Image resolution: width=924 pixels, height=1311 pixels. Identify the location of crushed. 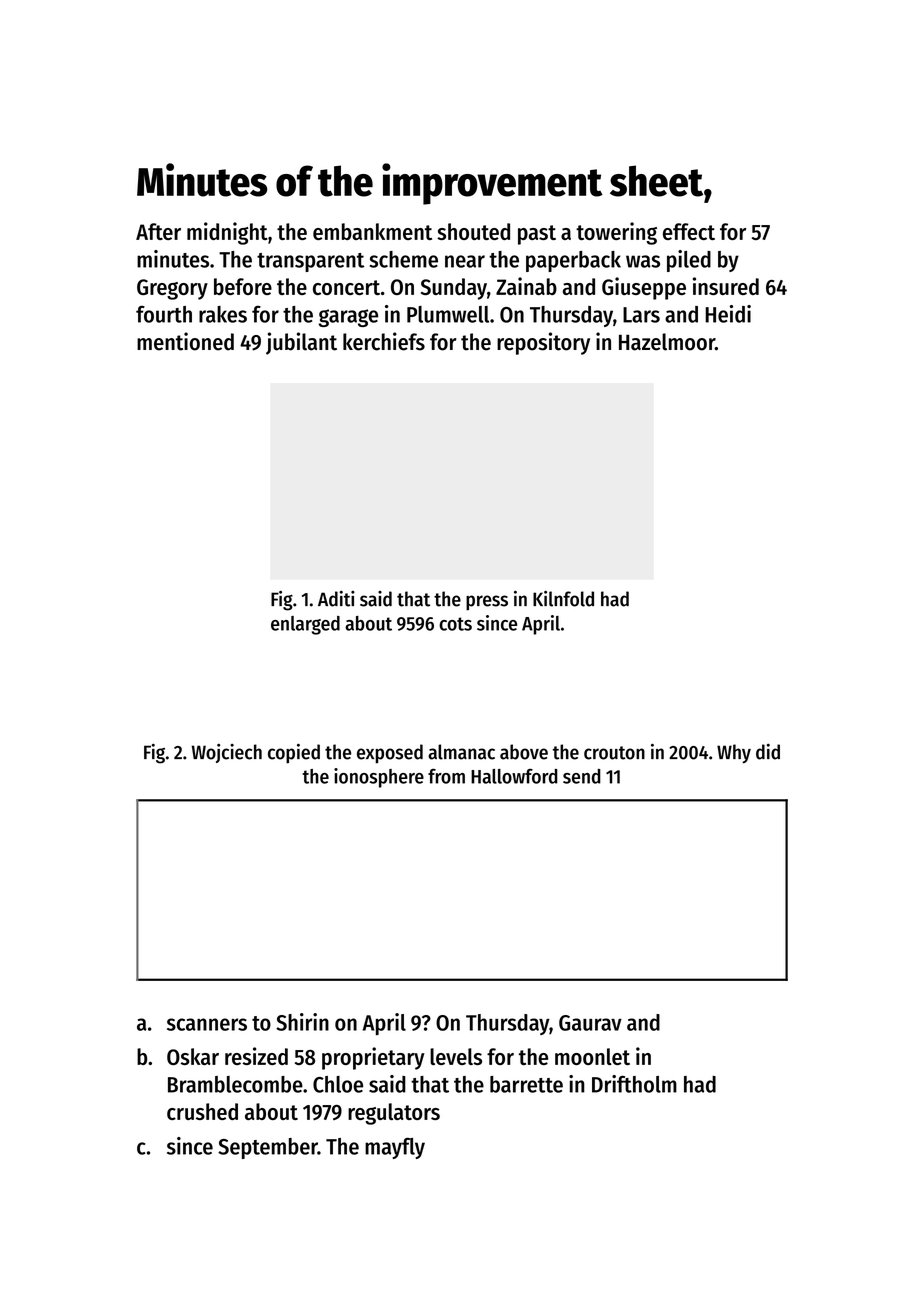
(202, 1111).
